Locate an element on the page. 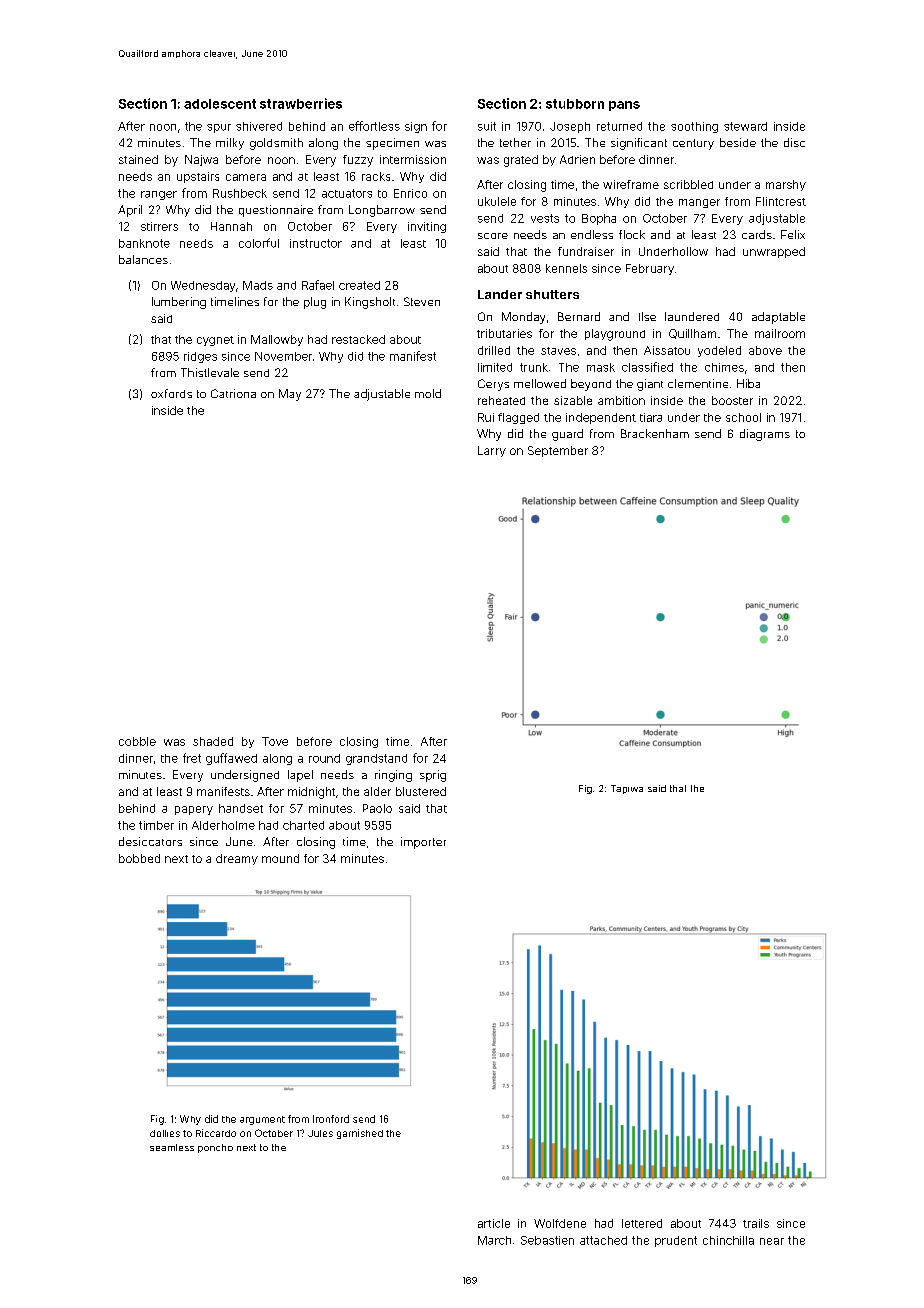  cygnet is located at coordinates (215, 341).
